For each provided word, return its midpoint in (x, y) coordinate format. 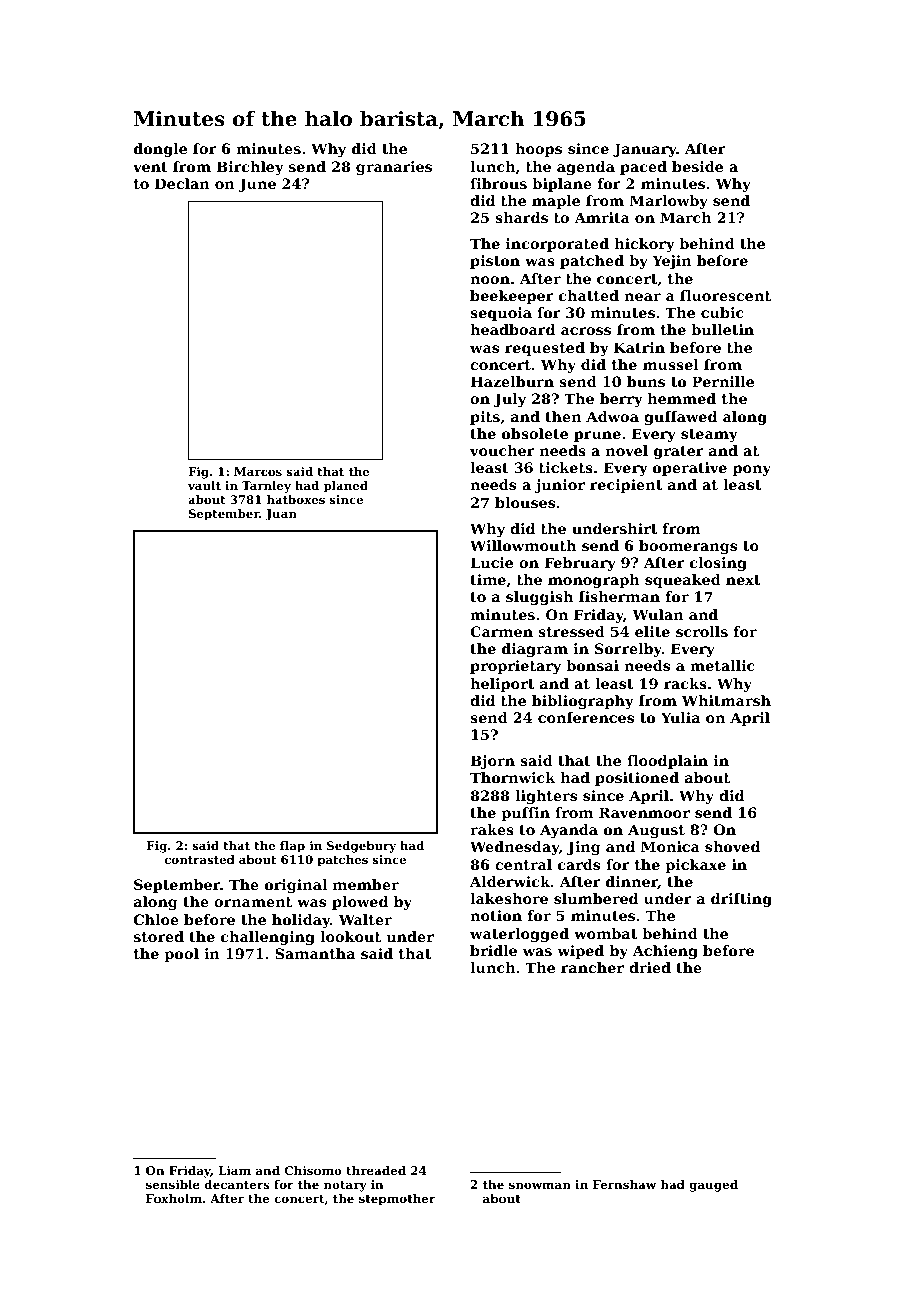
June (257, 185)
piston (495, 262)
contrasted (200, 859)
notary (345, 1186)
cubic (722, 312)
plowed (360, 903)
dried (650, 967)
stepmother (397, 1200)
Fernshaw (624, 1184)
